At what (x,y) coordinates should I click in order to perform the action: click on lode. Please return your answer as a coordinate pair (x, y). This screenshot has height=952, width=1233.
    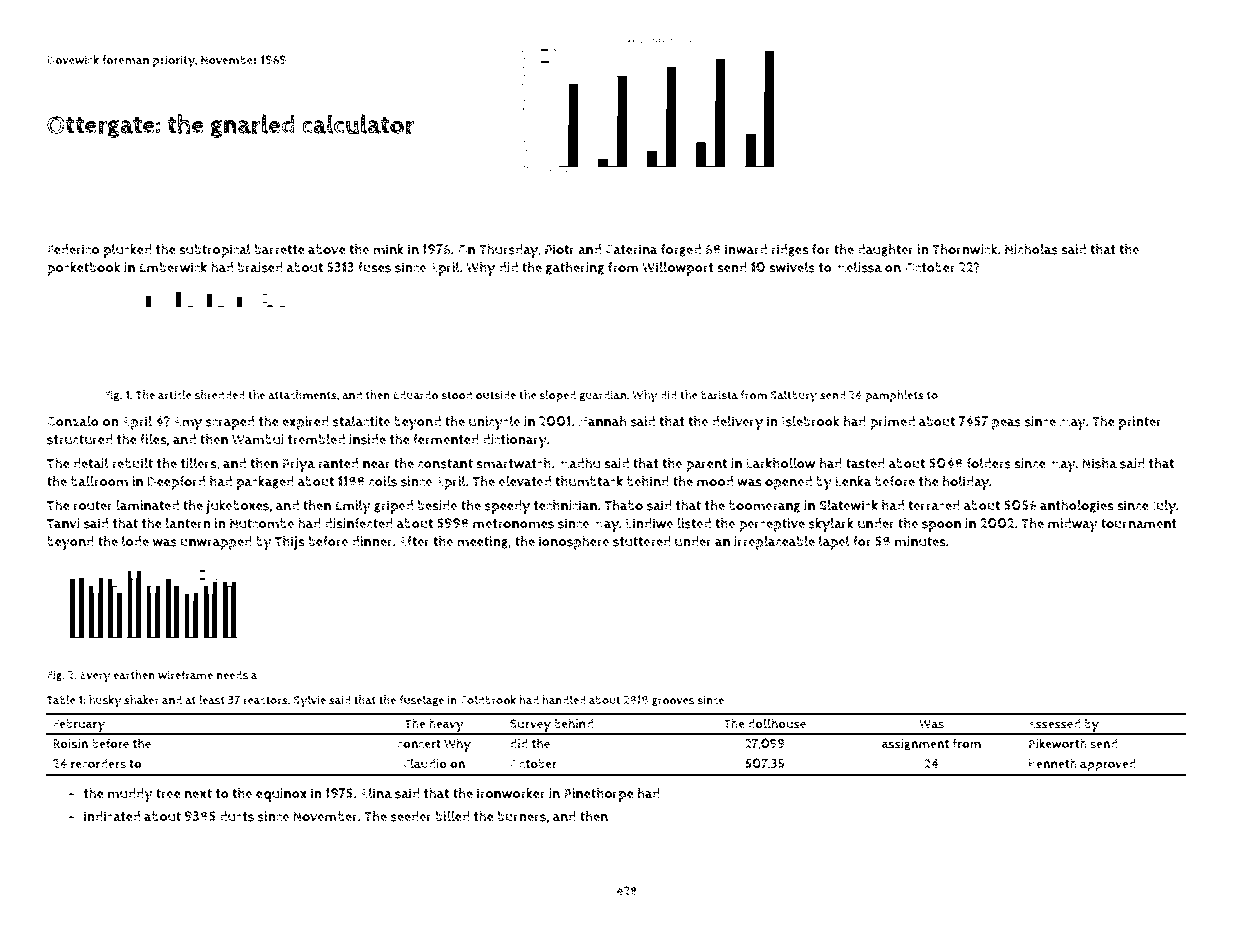
    Looking at the image, I should click on (135, 541).
